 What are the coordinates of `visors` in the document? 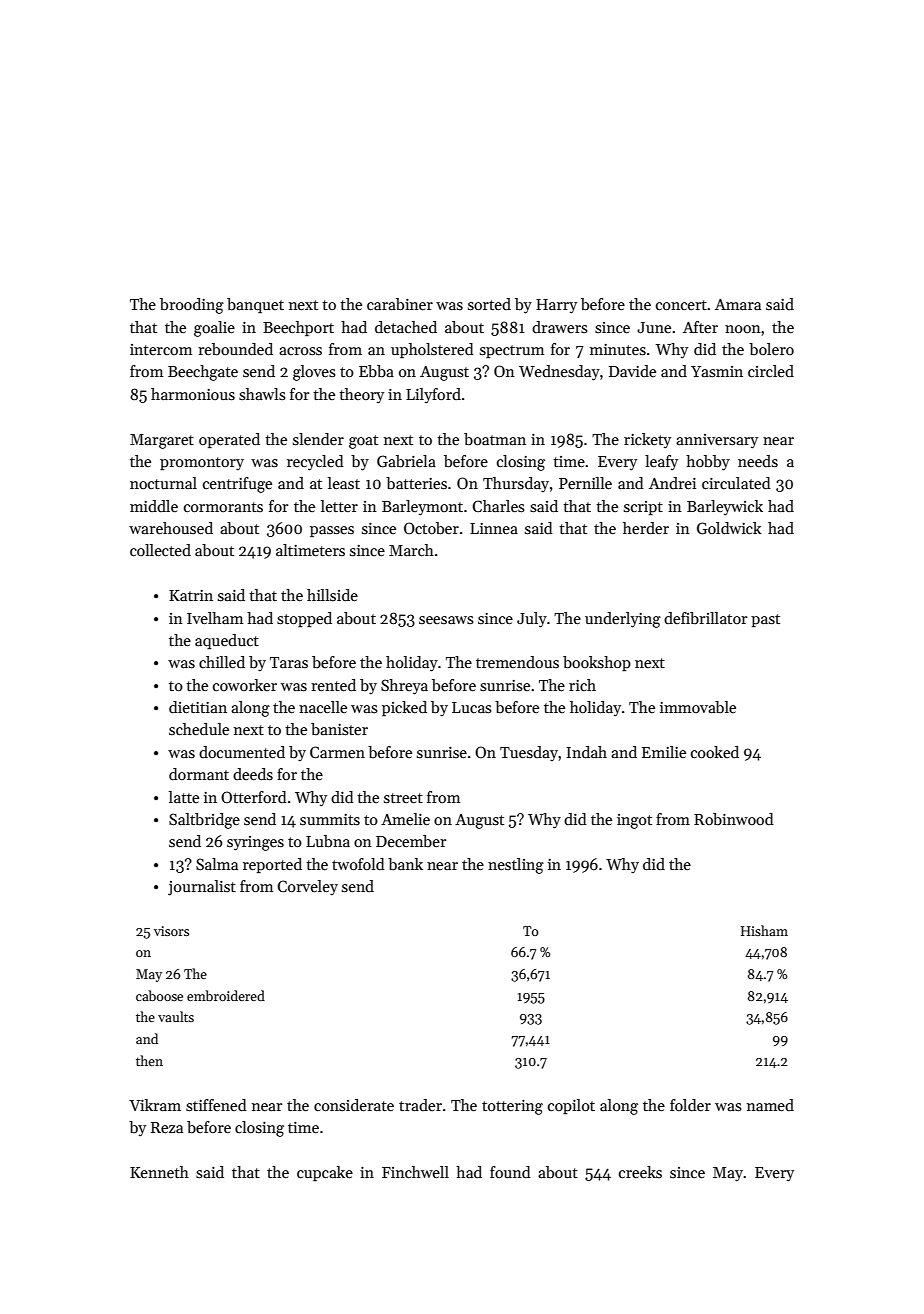 It's located at (171, 931).
